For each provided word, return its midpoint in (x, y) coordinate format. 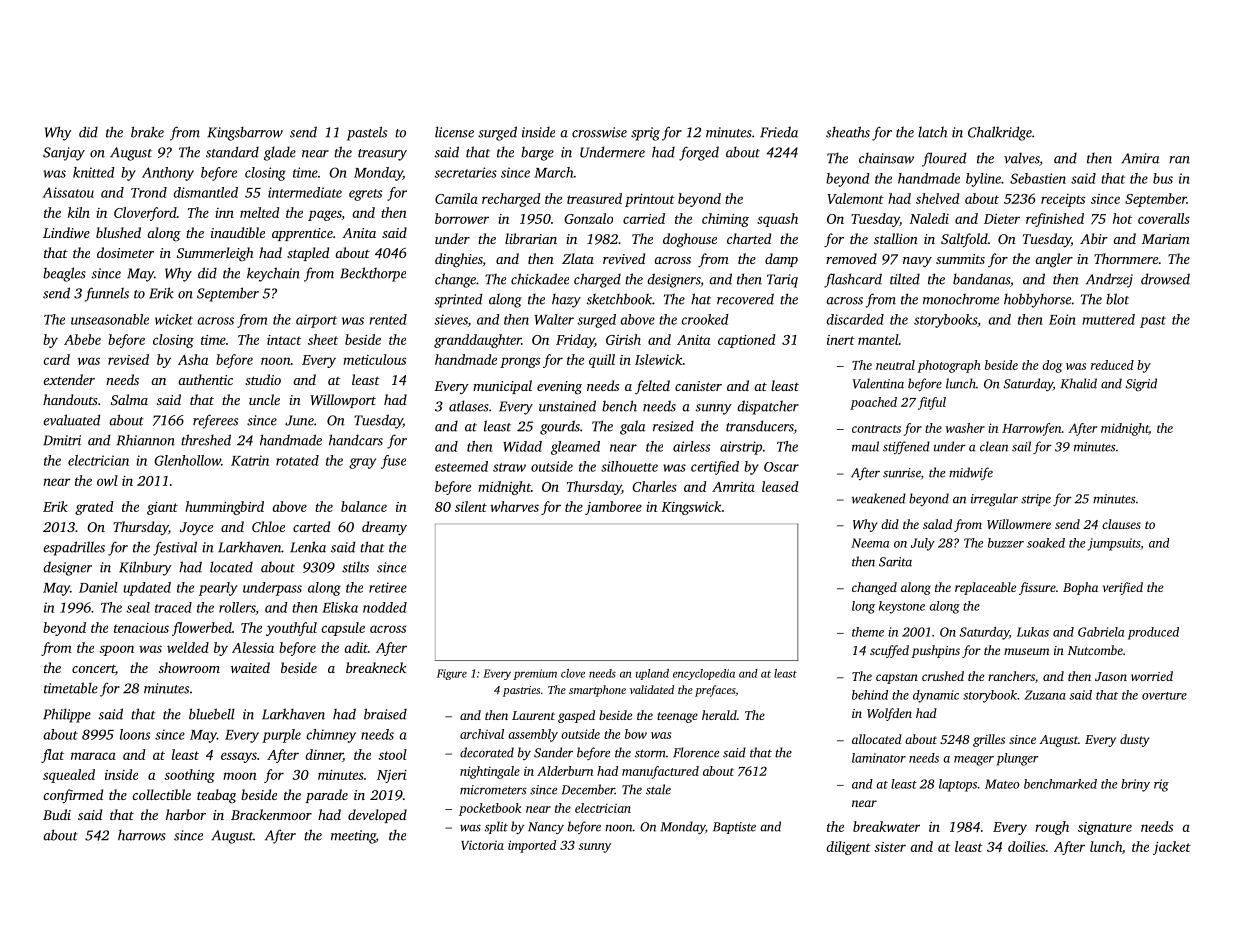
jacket (1172, 848)
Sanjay (64, 154)
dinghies (459, 260)
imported (532, 846)
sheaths (848, 132)
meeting (353, 837)
